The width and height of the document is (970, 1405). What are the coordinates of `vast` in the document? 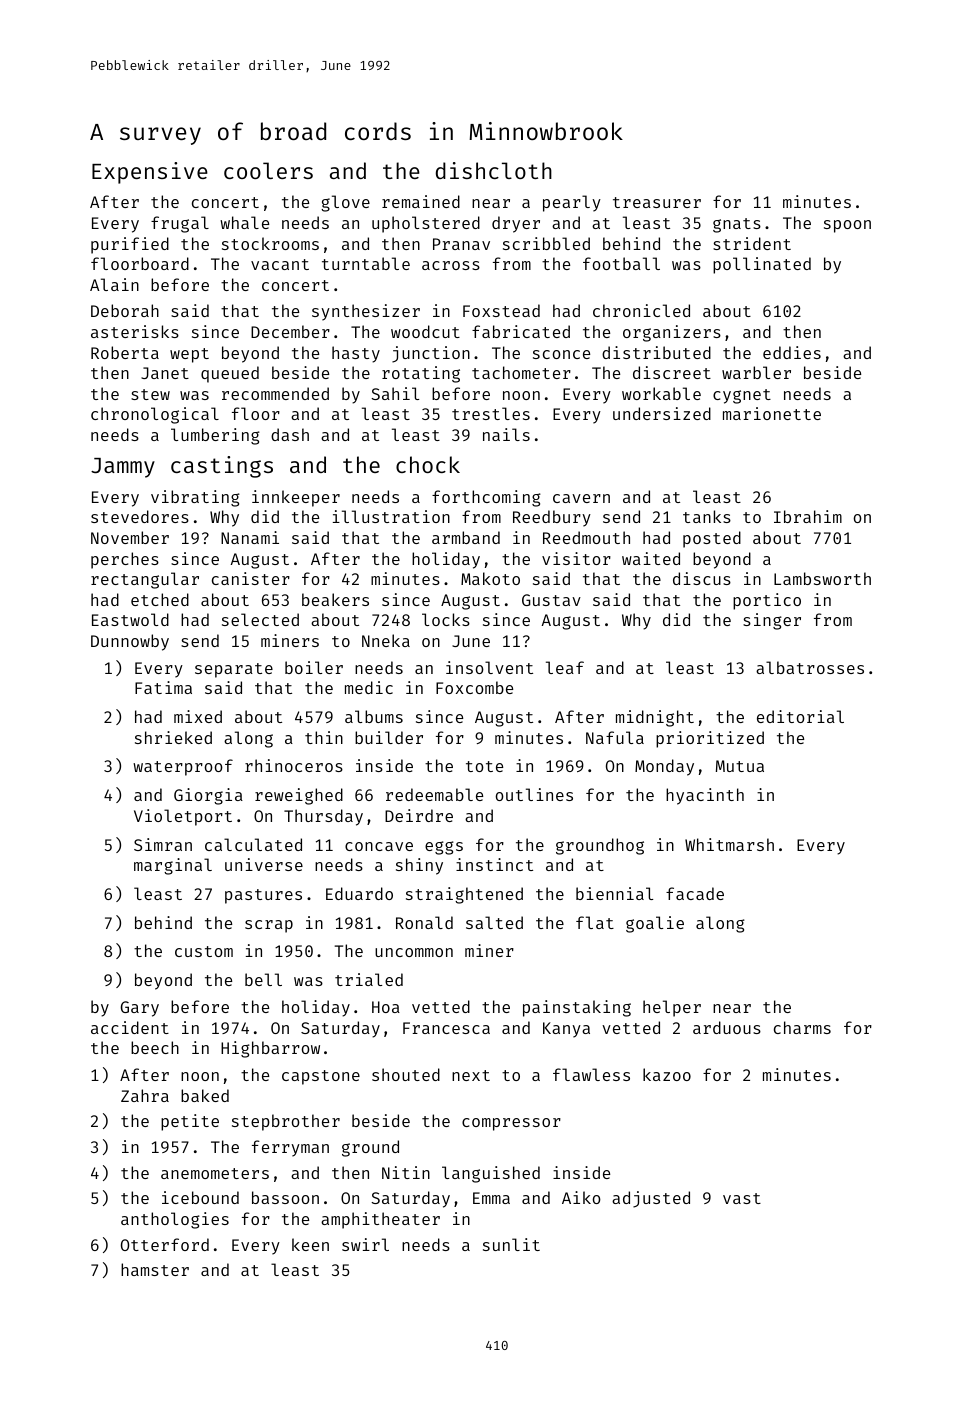 It's located at (742, 1198).
